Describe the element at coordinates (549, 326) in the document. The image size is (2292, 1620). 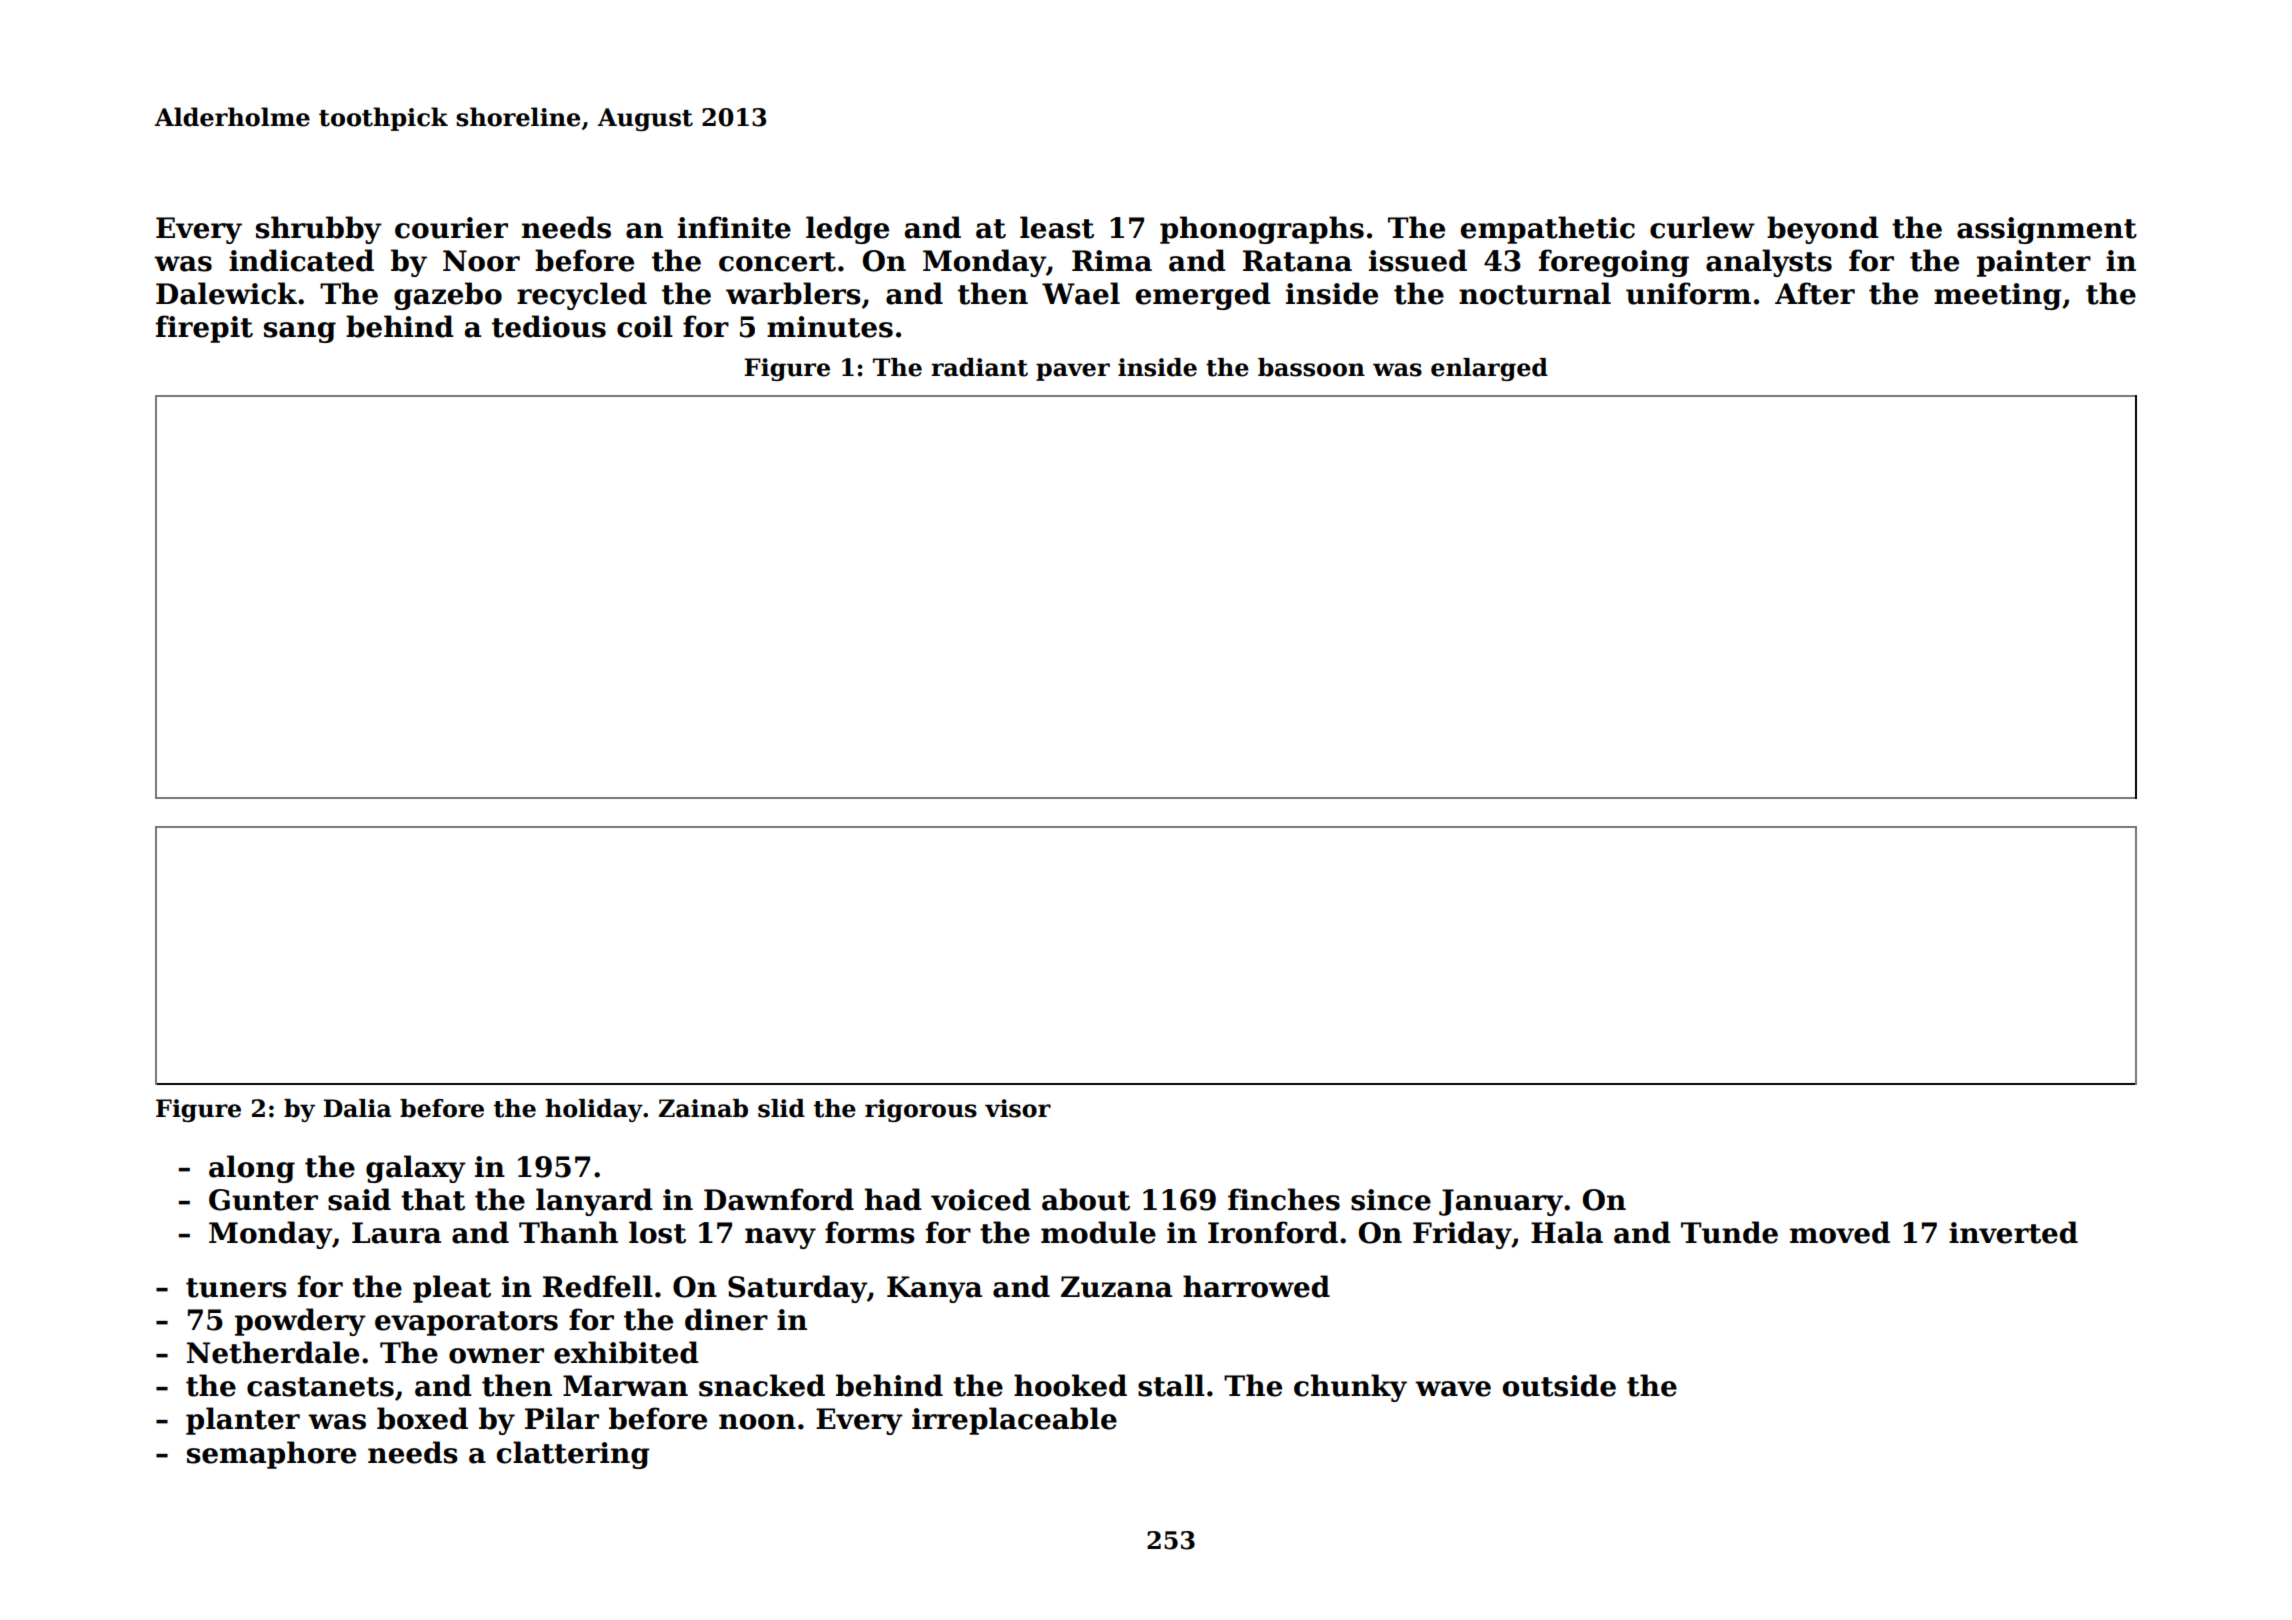
I see `tedious` at that location.
